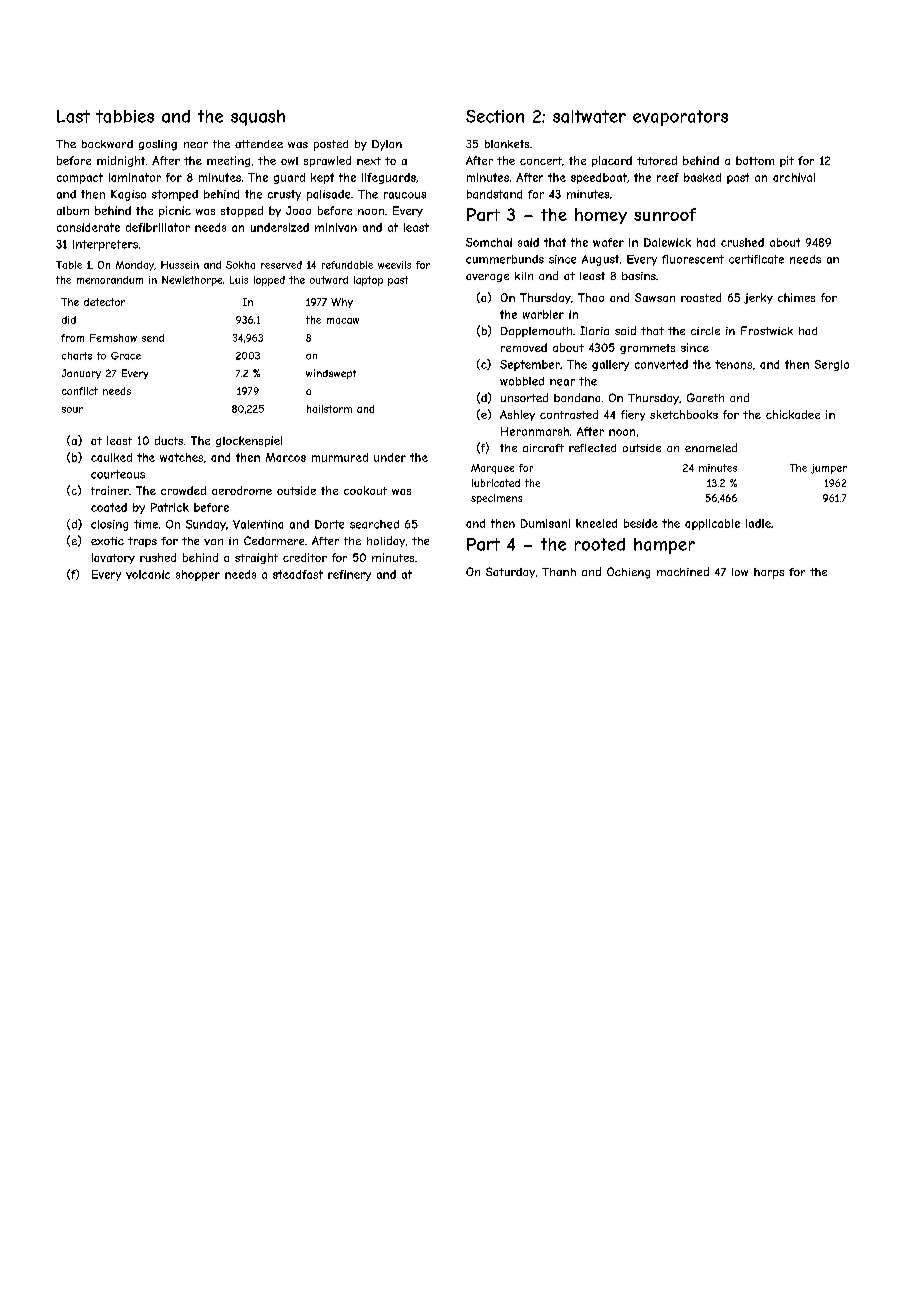  What do you see at coordinates (601, 216) in the screenshot?
I see `homey` at bounding box center [601, 216].
